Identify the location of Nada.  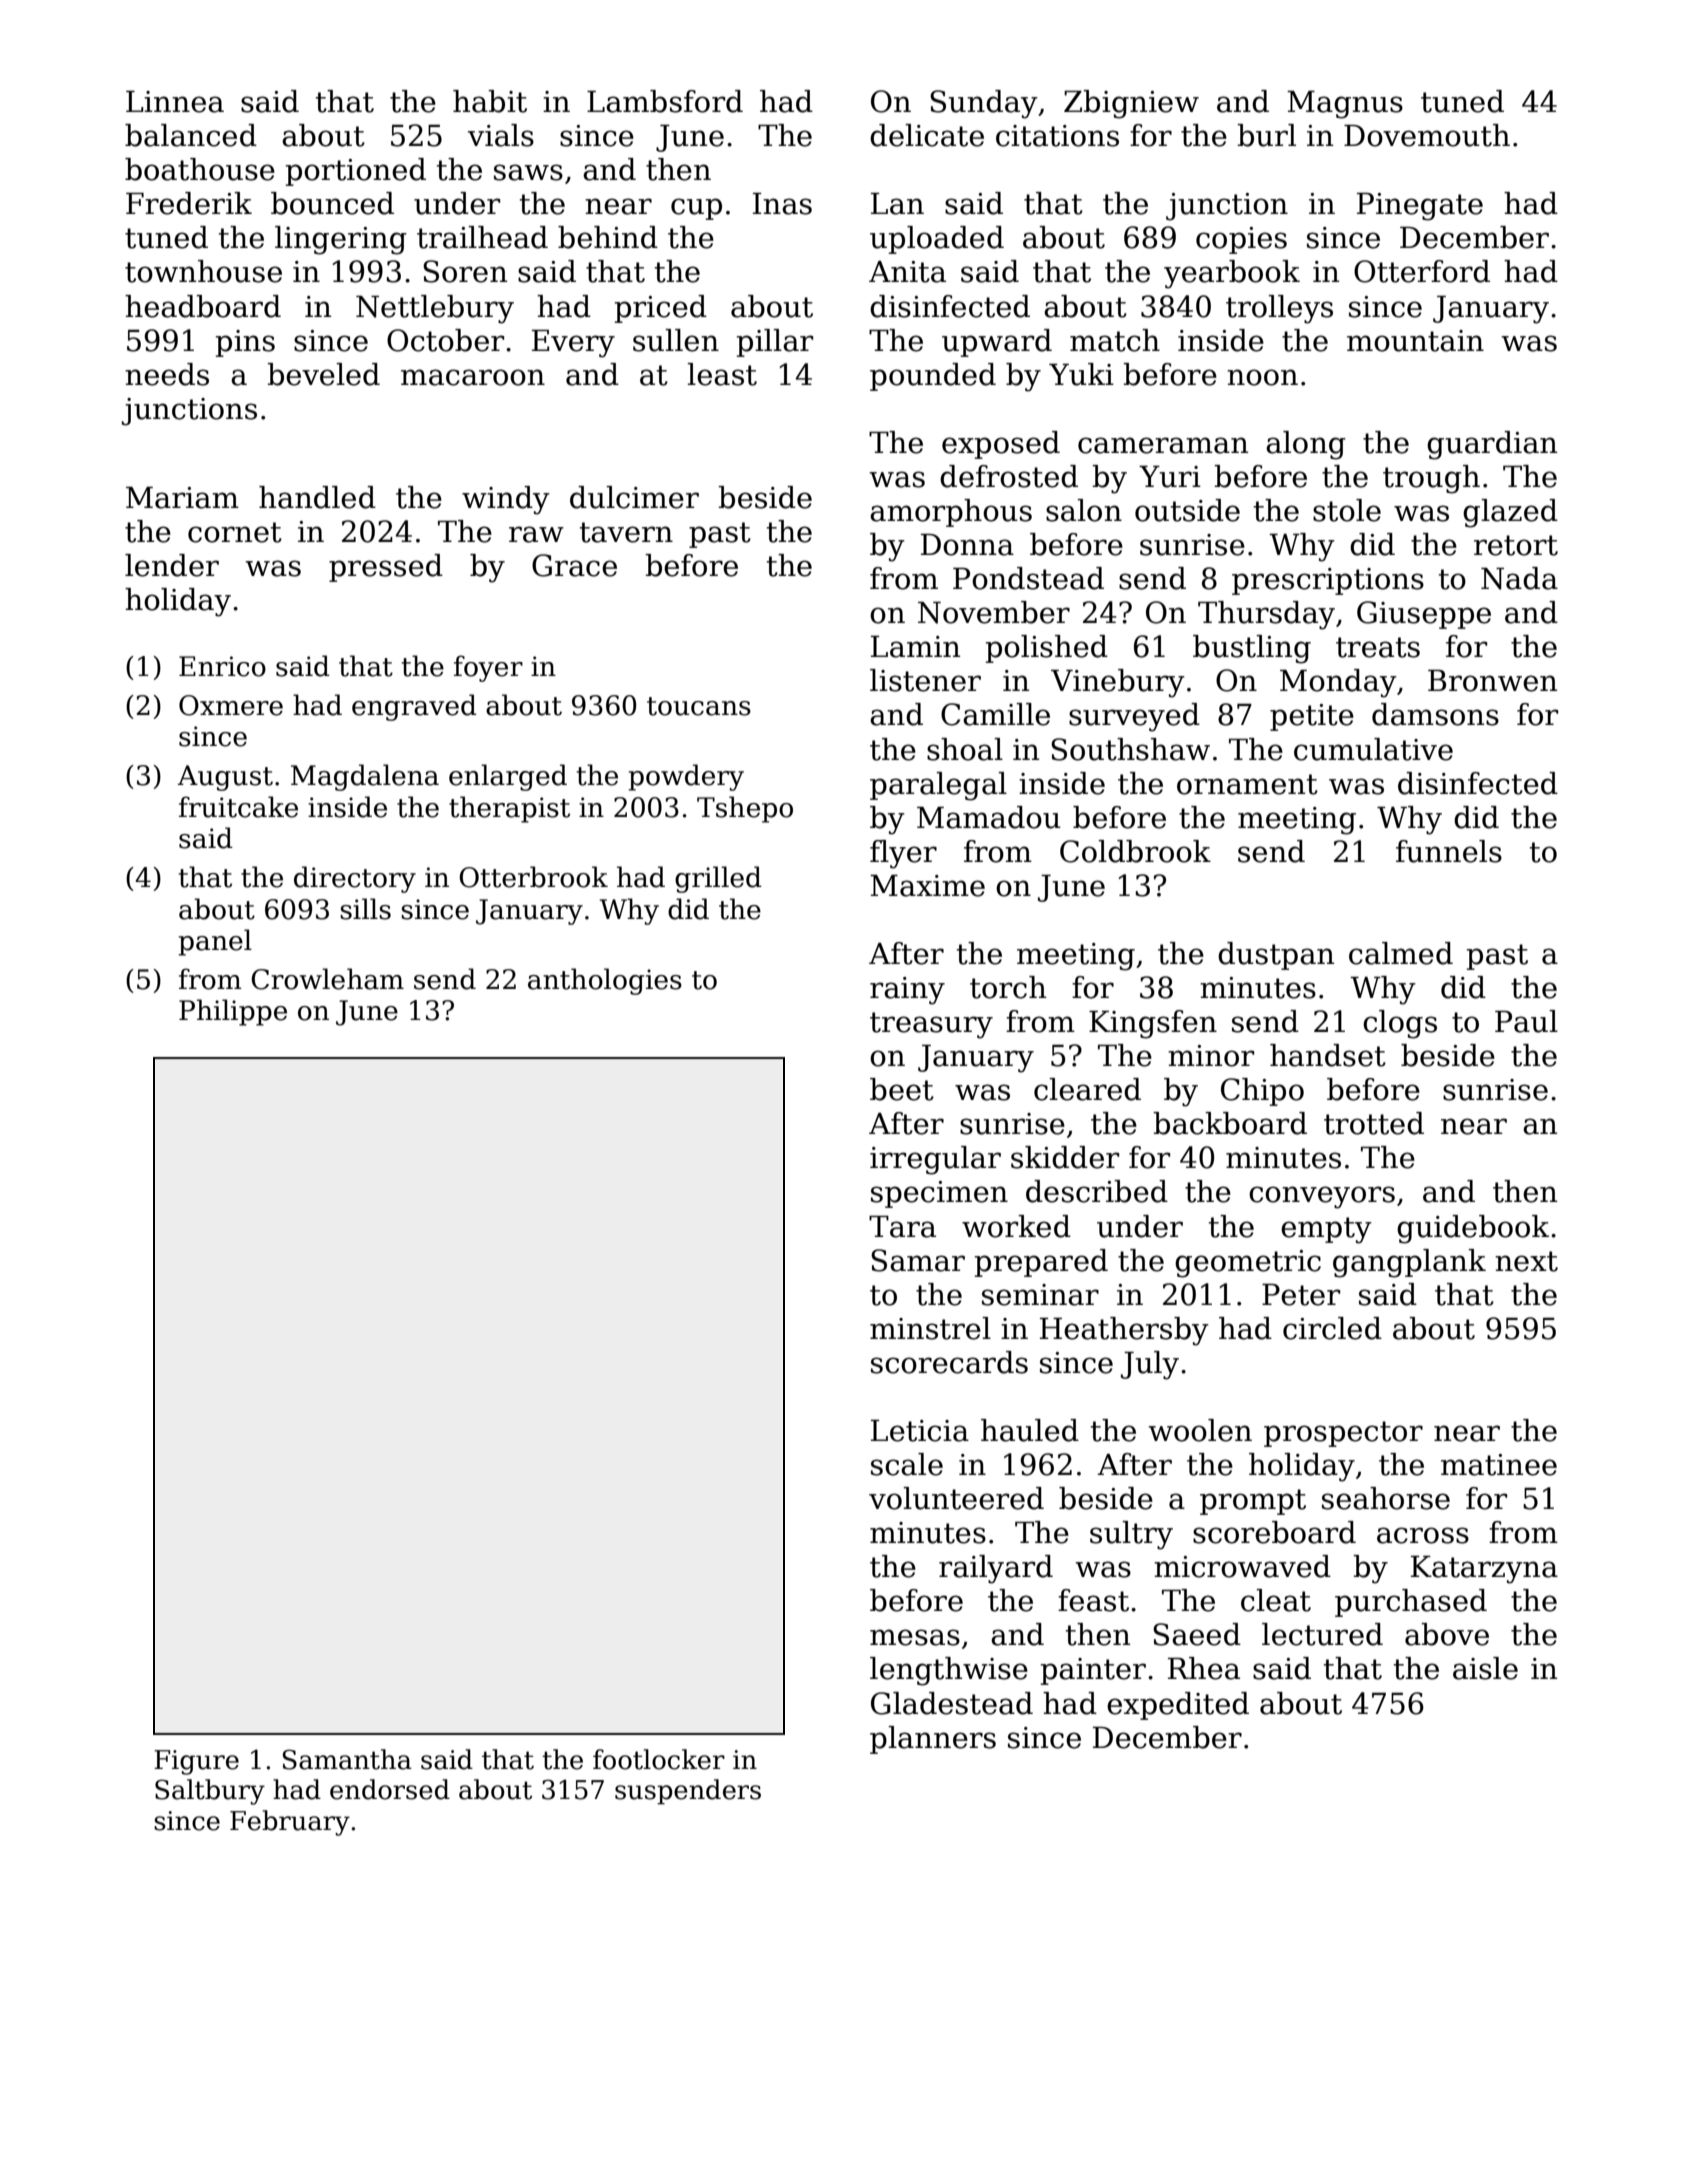
(1519, 578).
